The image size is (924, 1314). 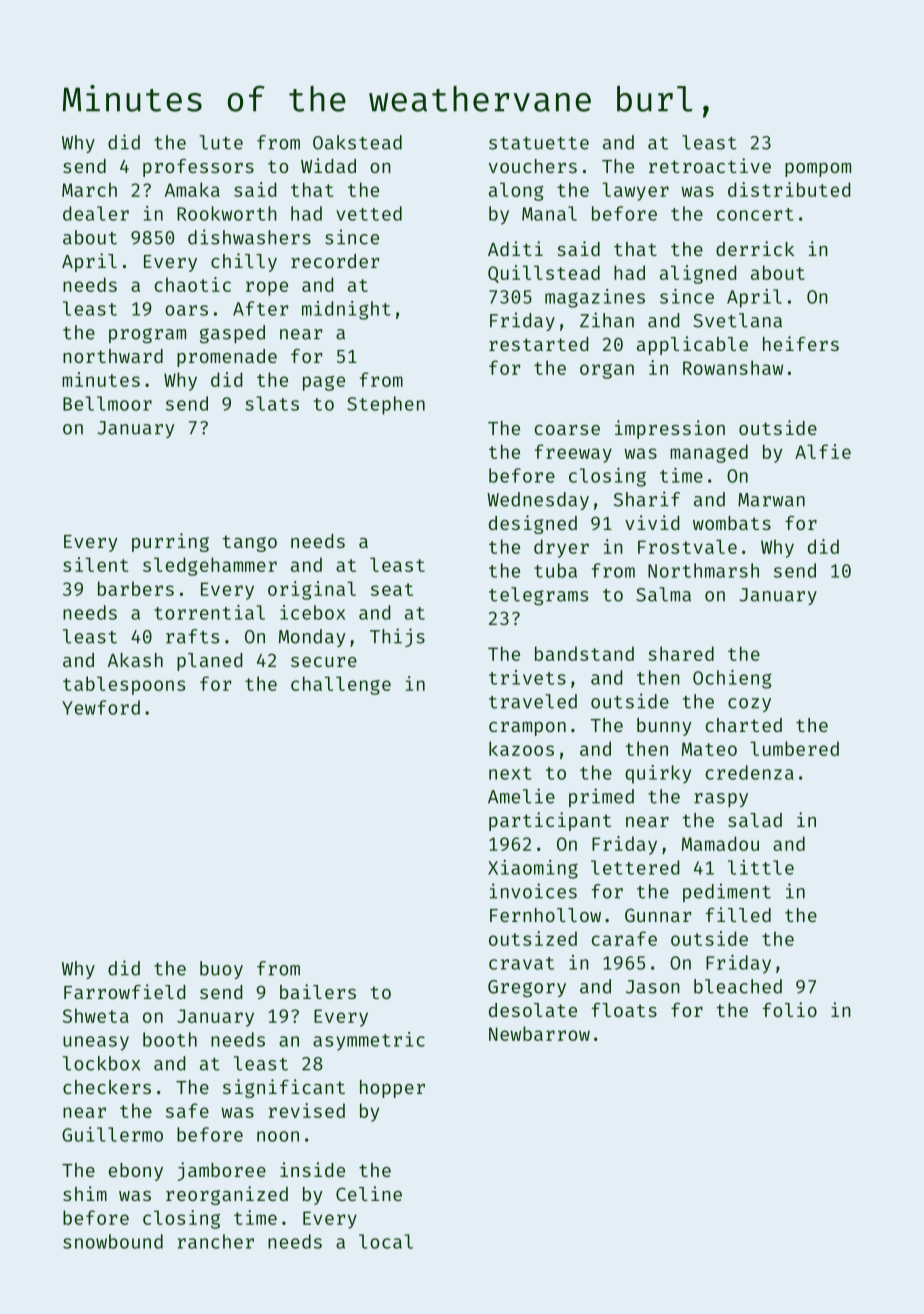 I want to click on pompom, so click(x=818, y=170).
